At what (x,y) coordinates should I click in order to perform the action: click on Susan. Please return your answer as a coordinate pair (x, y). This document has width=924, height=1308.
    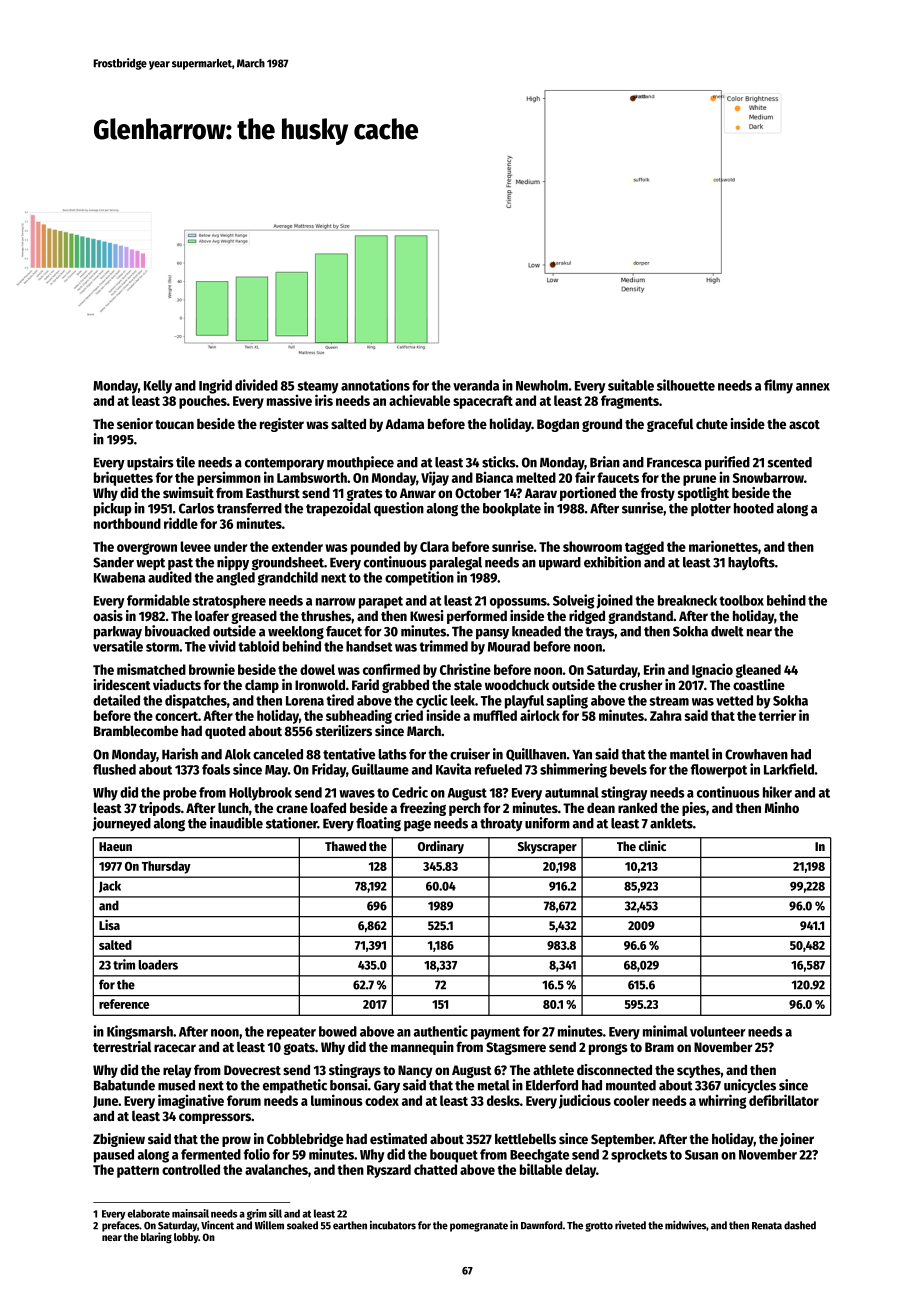
    Looking at the image, I should click on (701, 1155).
